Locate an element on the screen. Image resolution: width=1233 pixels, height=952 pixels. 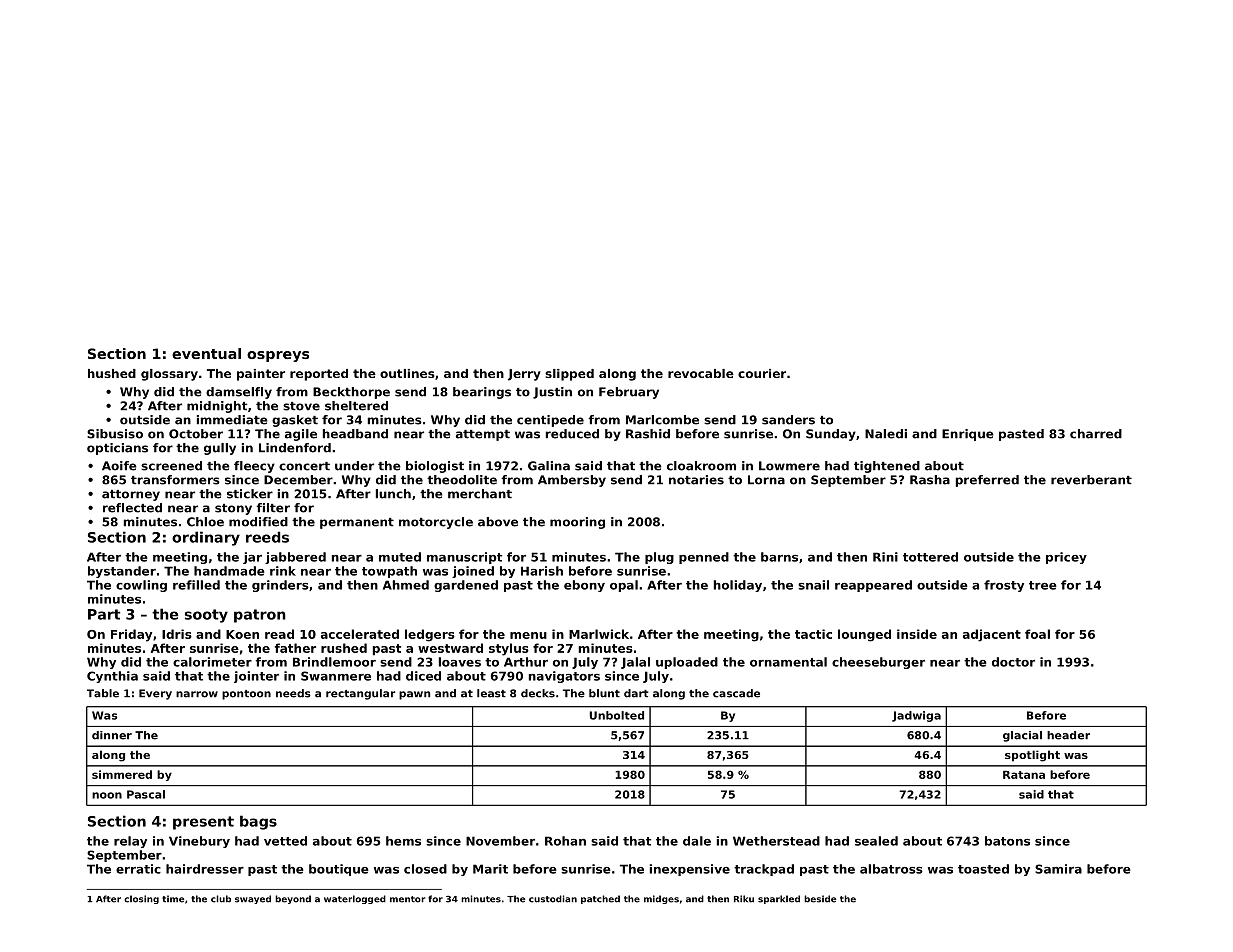
slipped is located at coordinates (569, 375).
